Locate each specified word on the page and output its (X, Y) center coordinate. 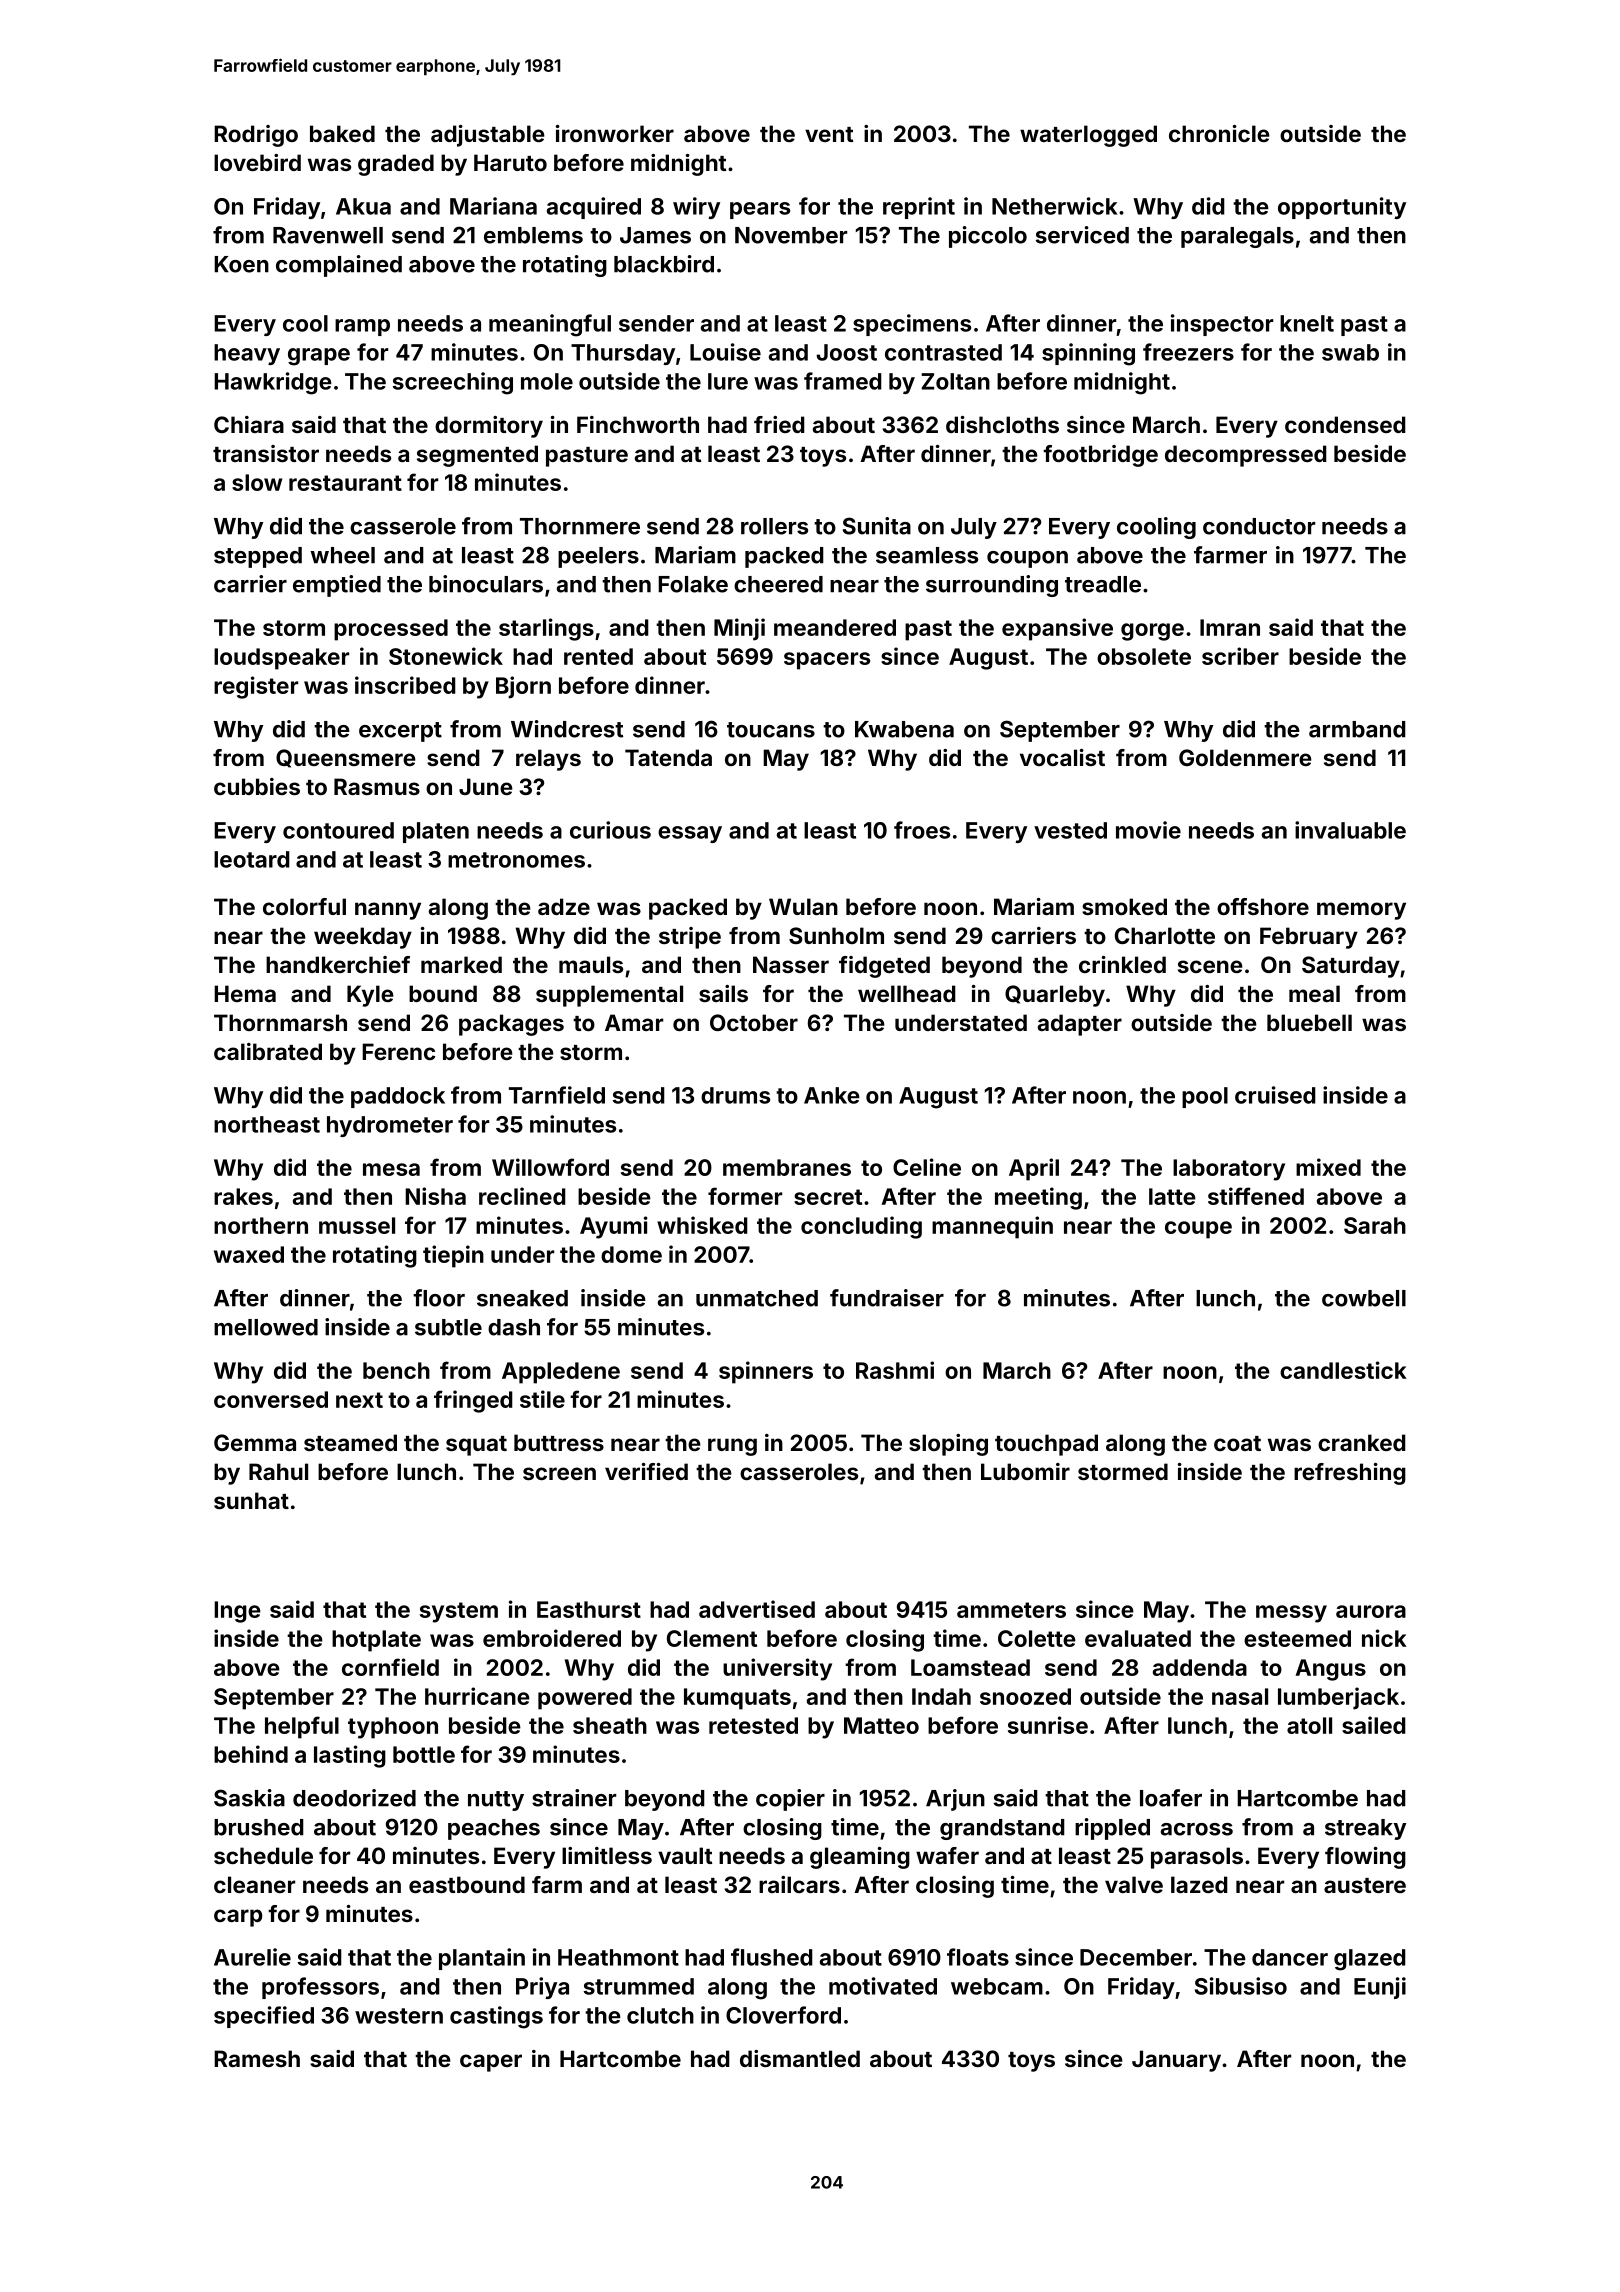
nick (1384, 1638)
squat (476, 1446)
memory (1361, 911)
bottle (424, 1754)
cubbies (257, 786)
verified (646, 1471)
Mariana (493, 206)
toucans (771, 730)
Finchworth (638, 424)
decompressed (1246, 456)
